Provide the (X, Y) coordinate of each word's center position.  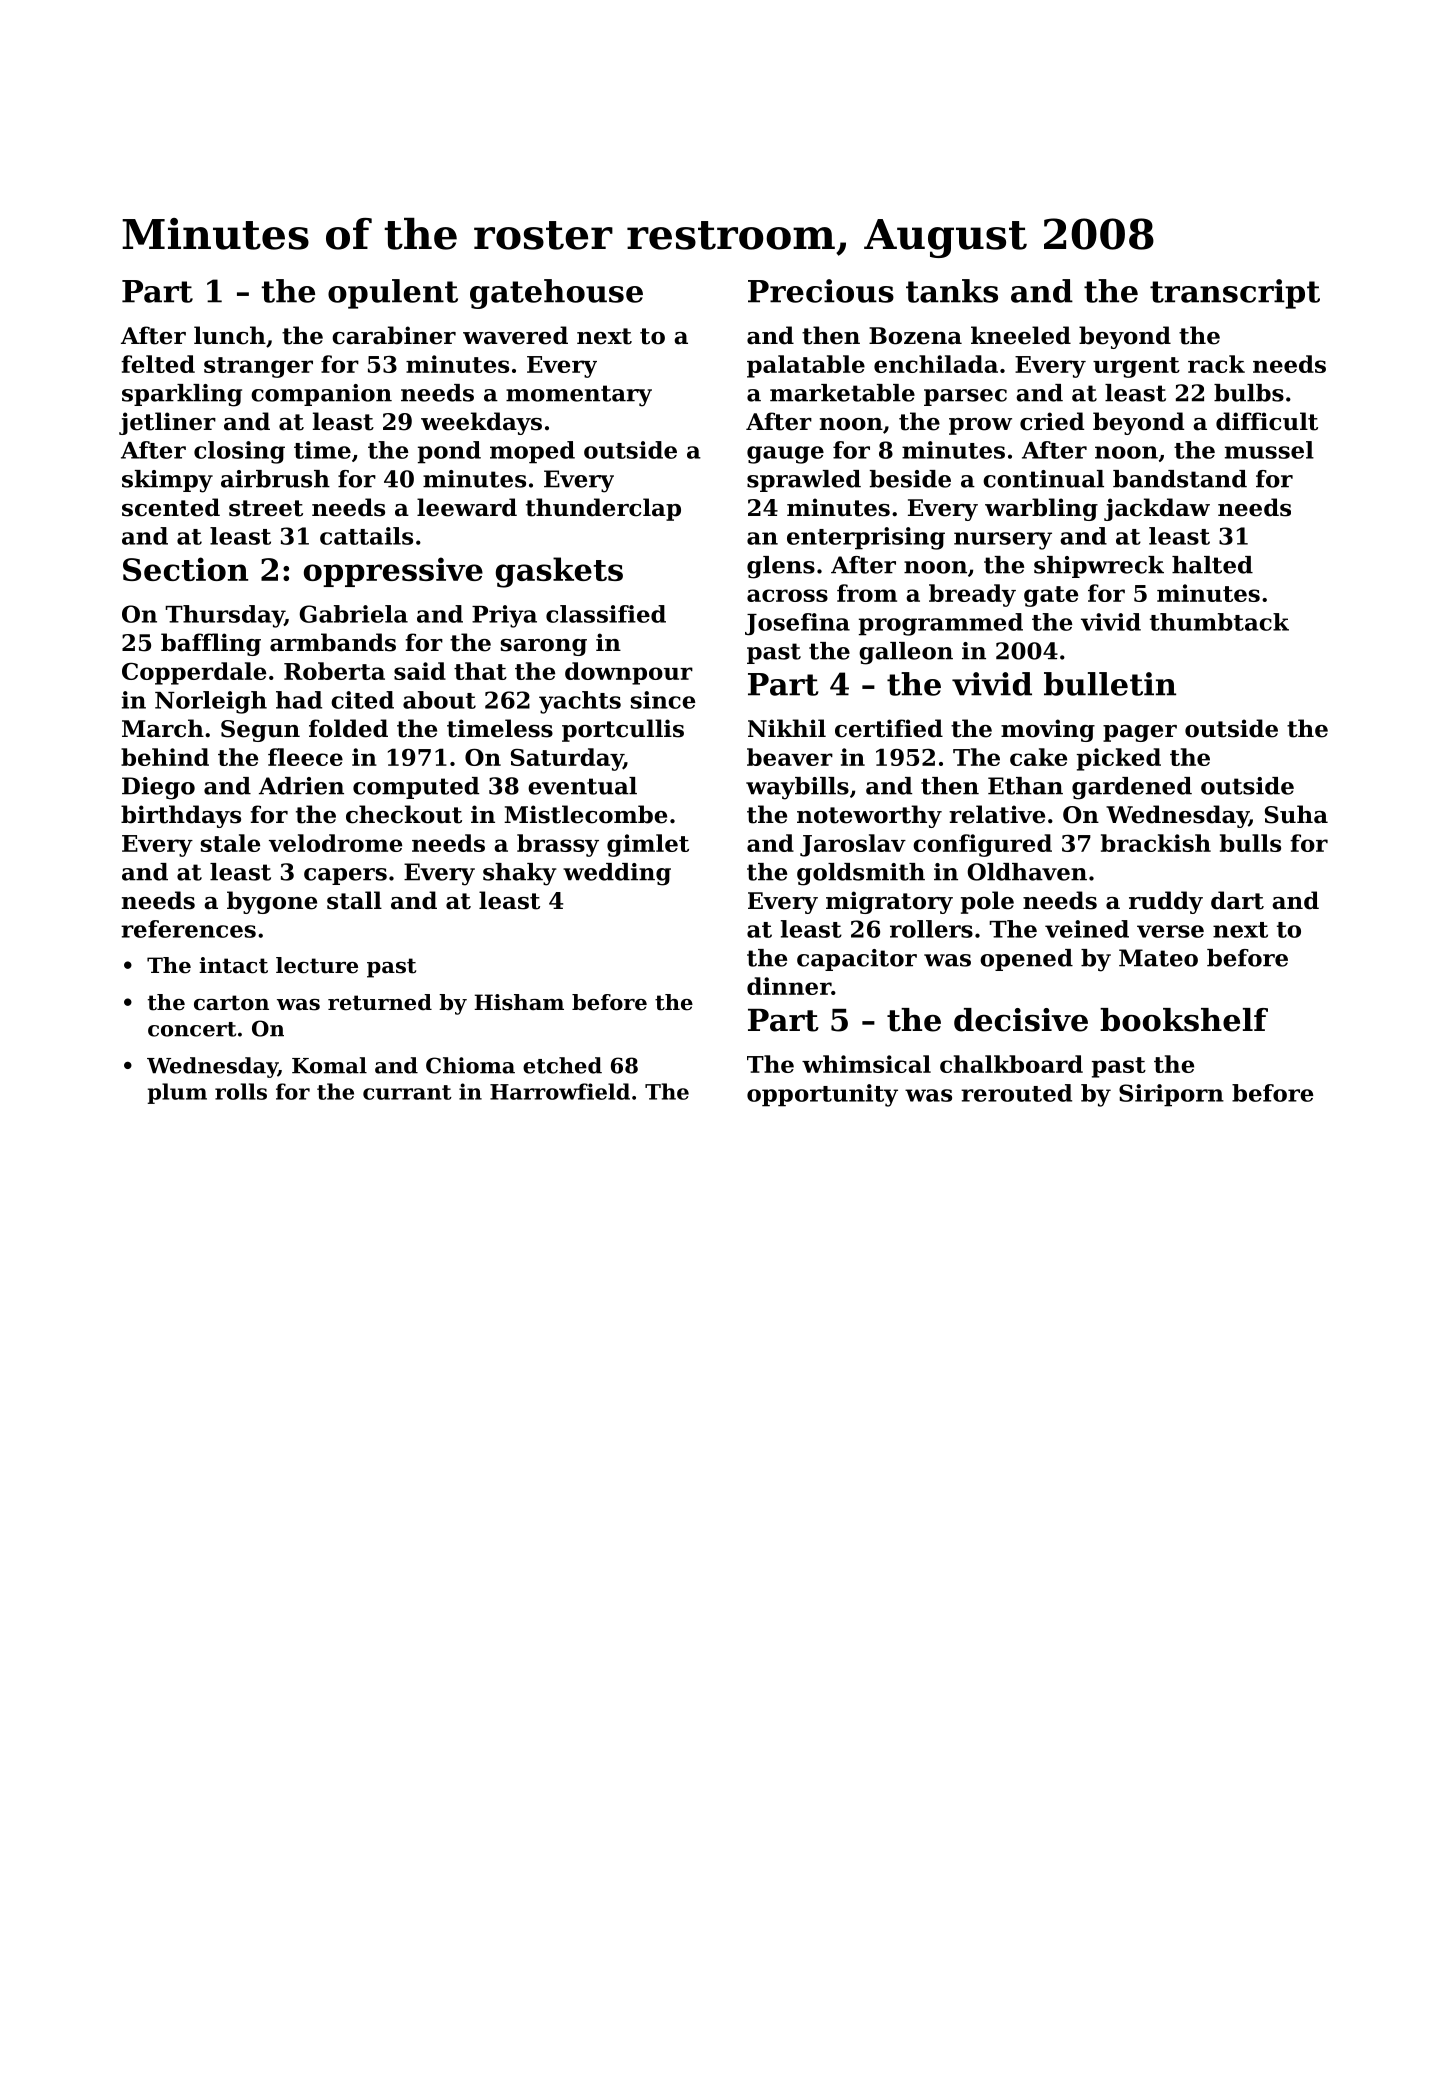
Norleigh (211, 702)
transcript (1235, 294)
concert (192, 1029)
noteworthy (869, 816)
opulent (393, 294)
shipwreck (1099, 567)
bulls (1250, 843)
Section (185, 569)
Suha (1296, 814)
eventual (582, 786)
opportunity (822, 1095)
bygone (272, 902)
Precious (821, 291)
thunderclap (603, 509)
